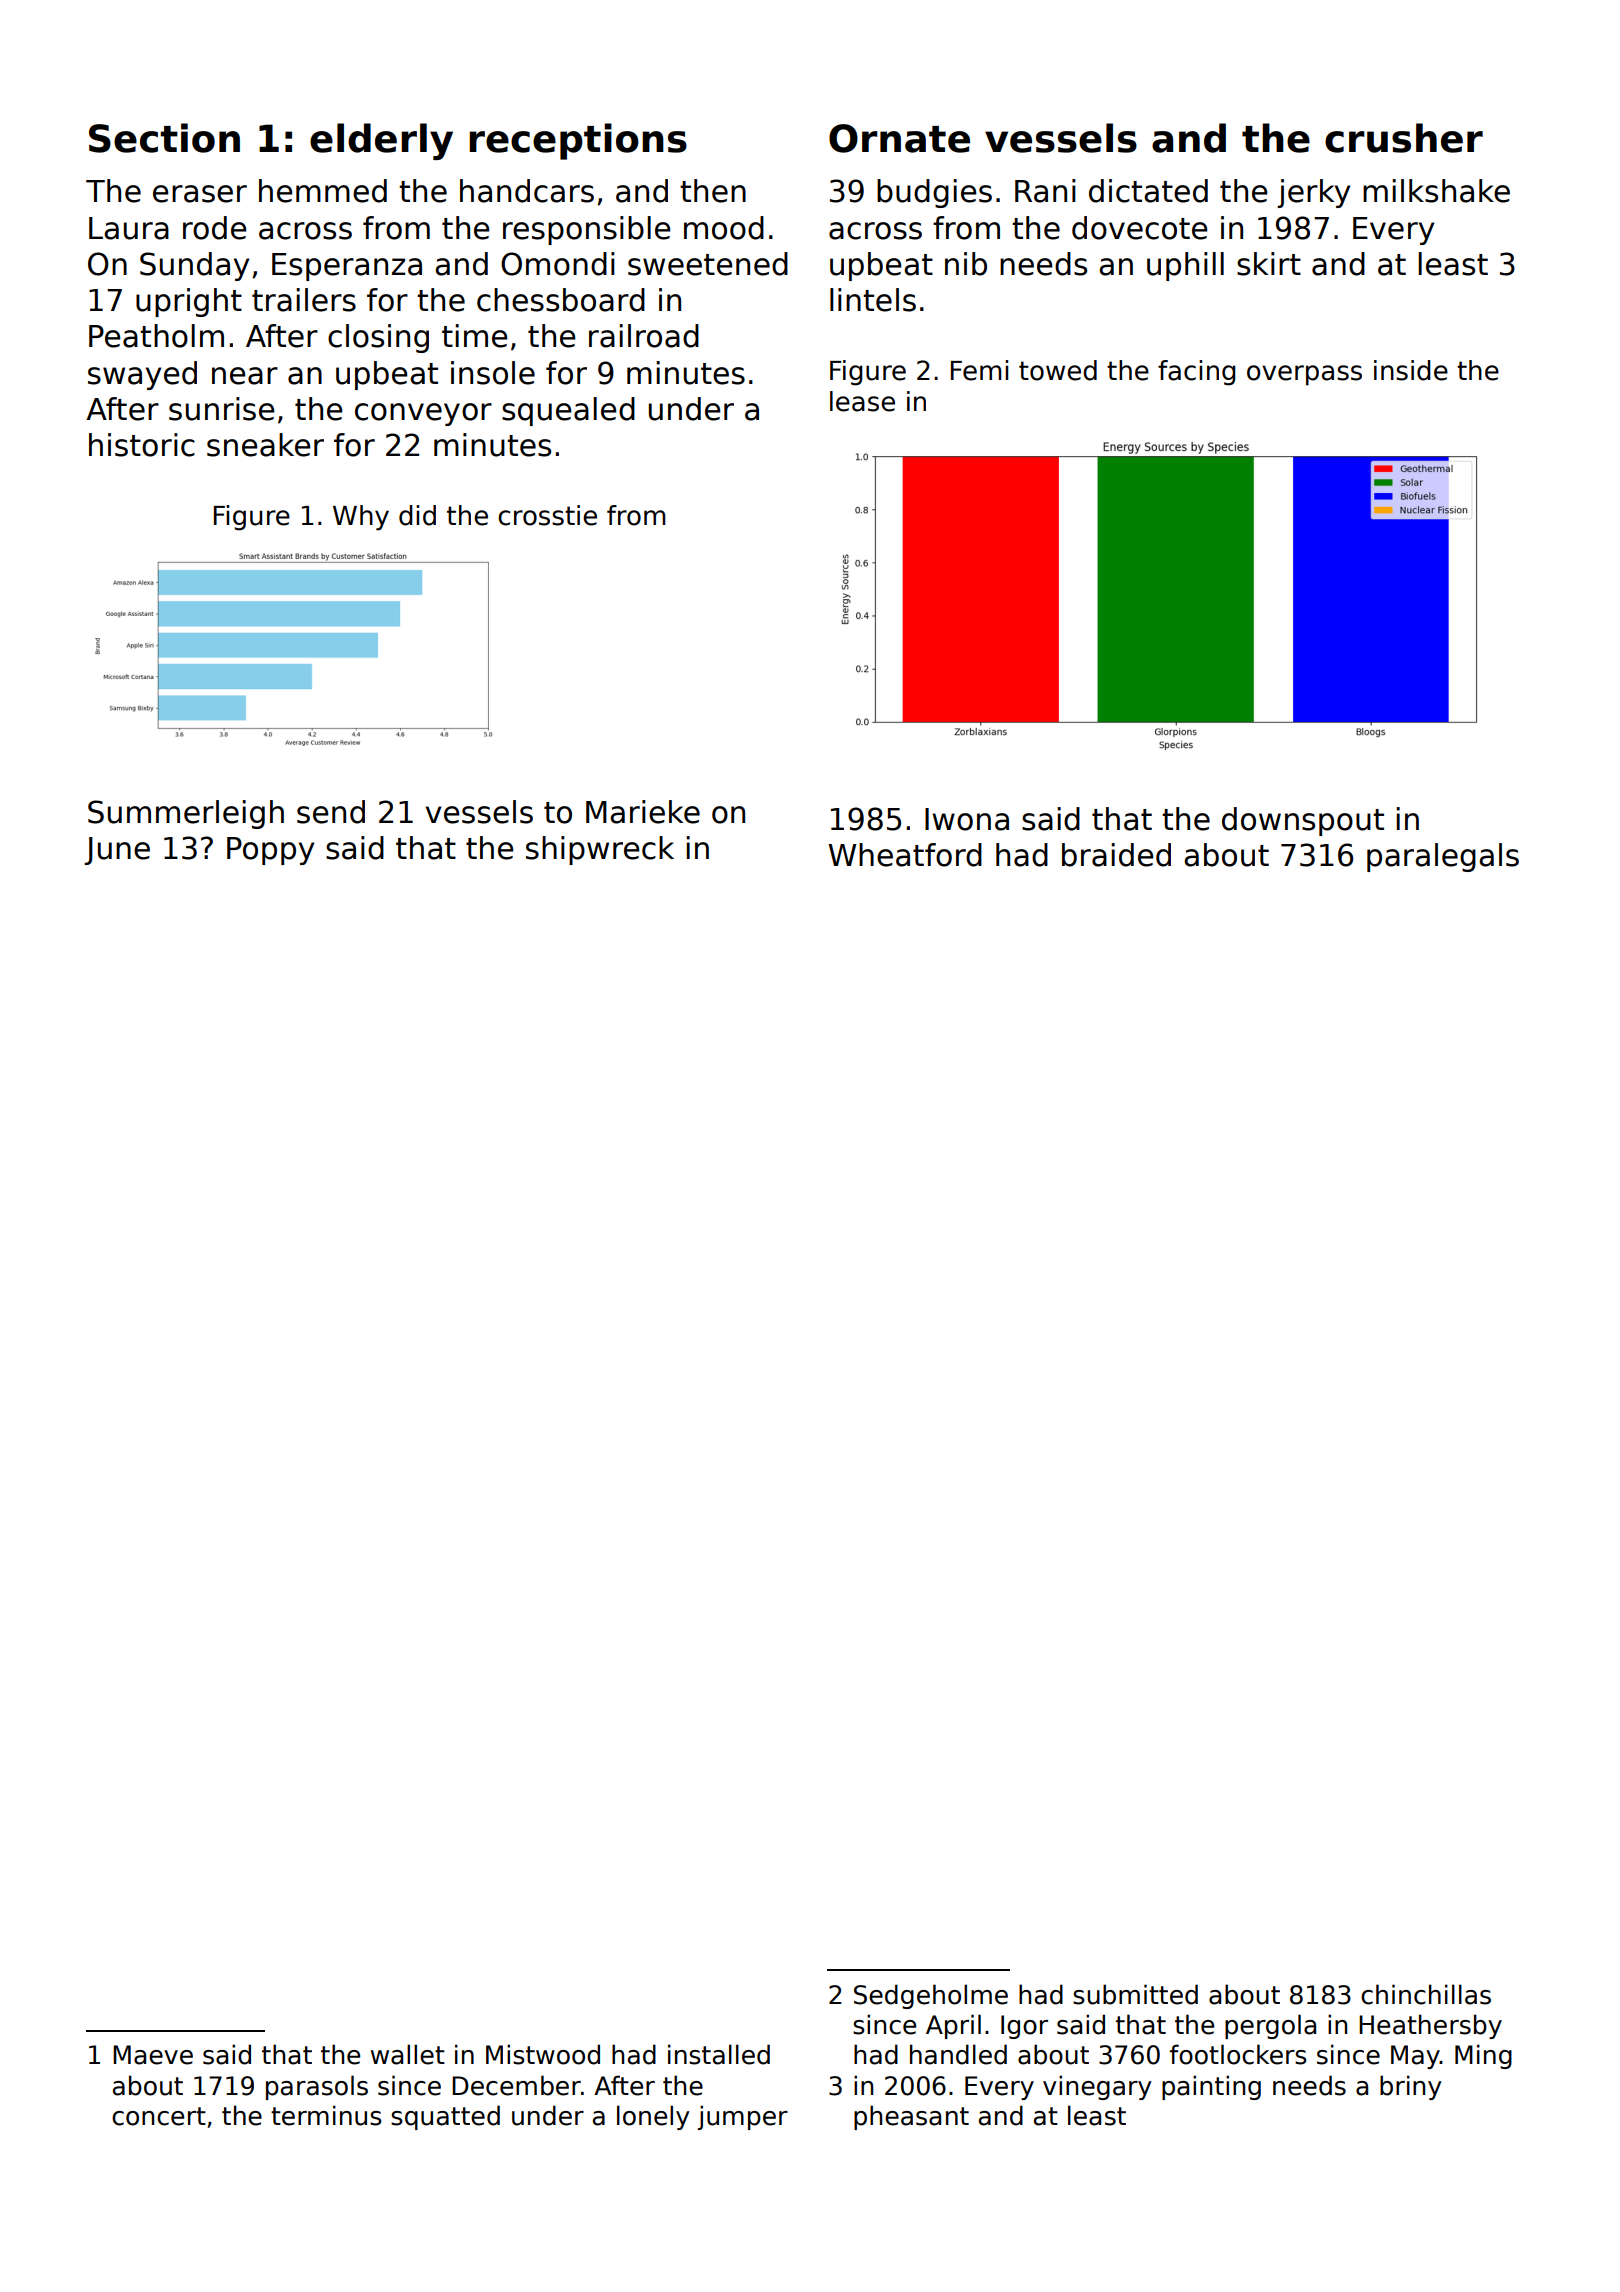 This screenshot has width=1620, height=2292. I want to click on Maeve, so click(153, 2055).
